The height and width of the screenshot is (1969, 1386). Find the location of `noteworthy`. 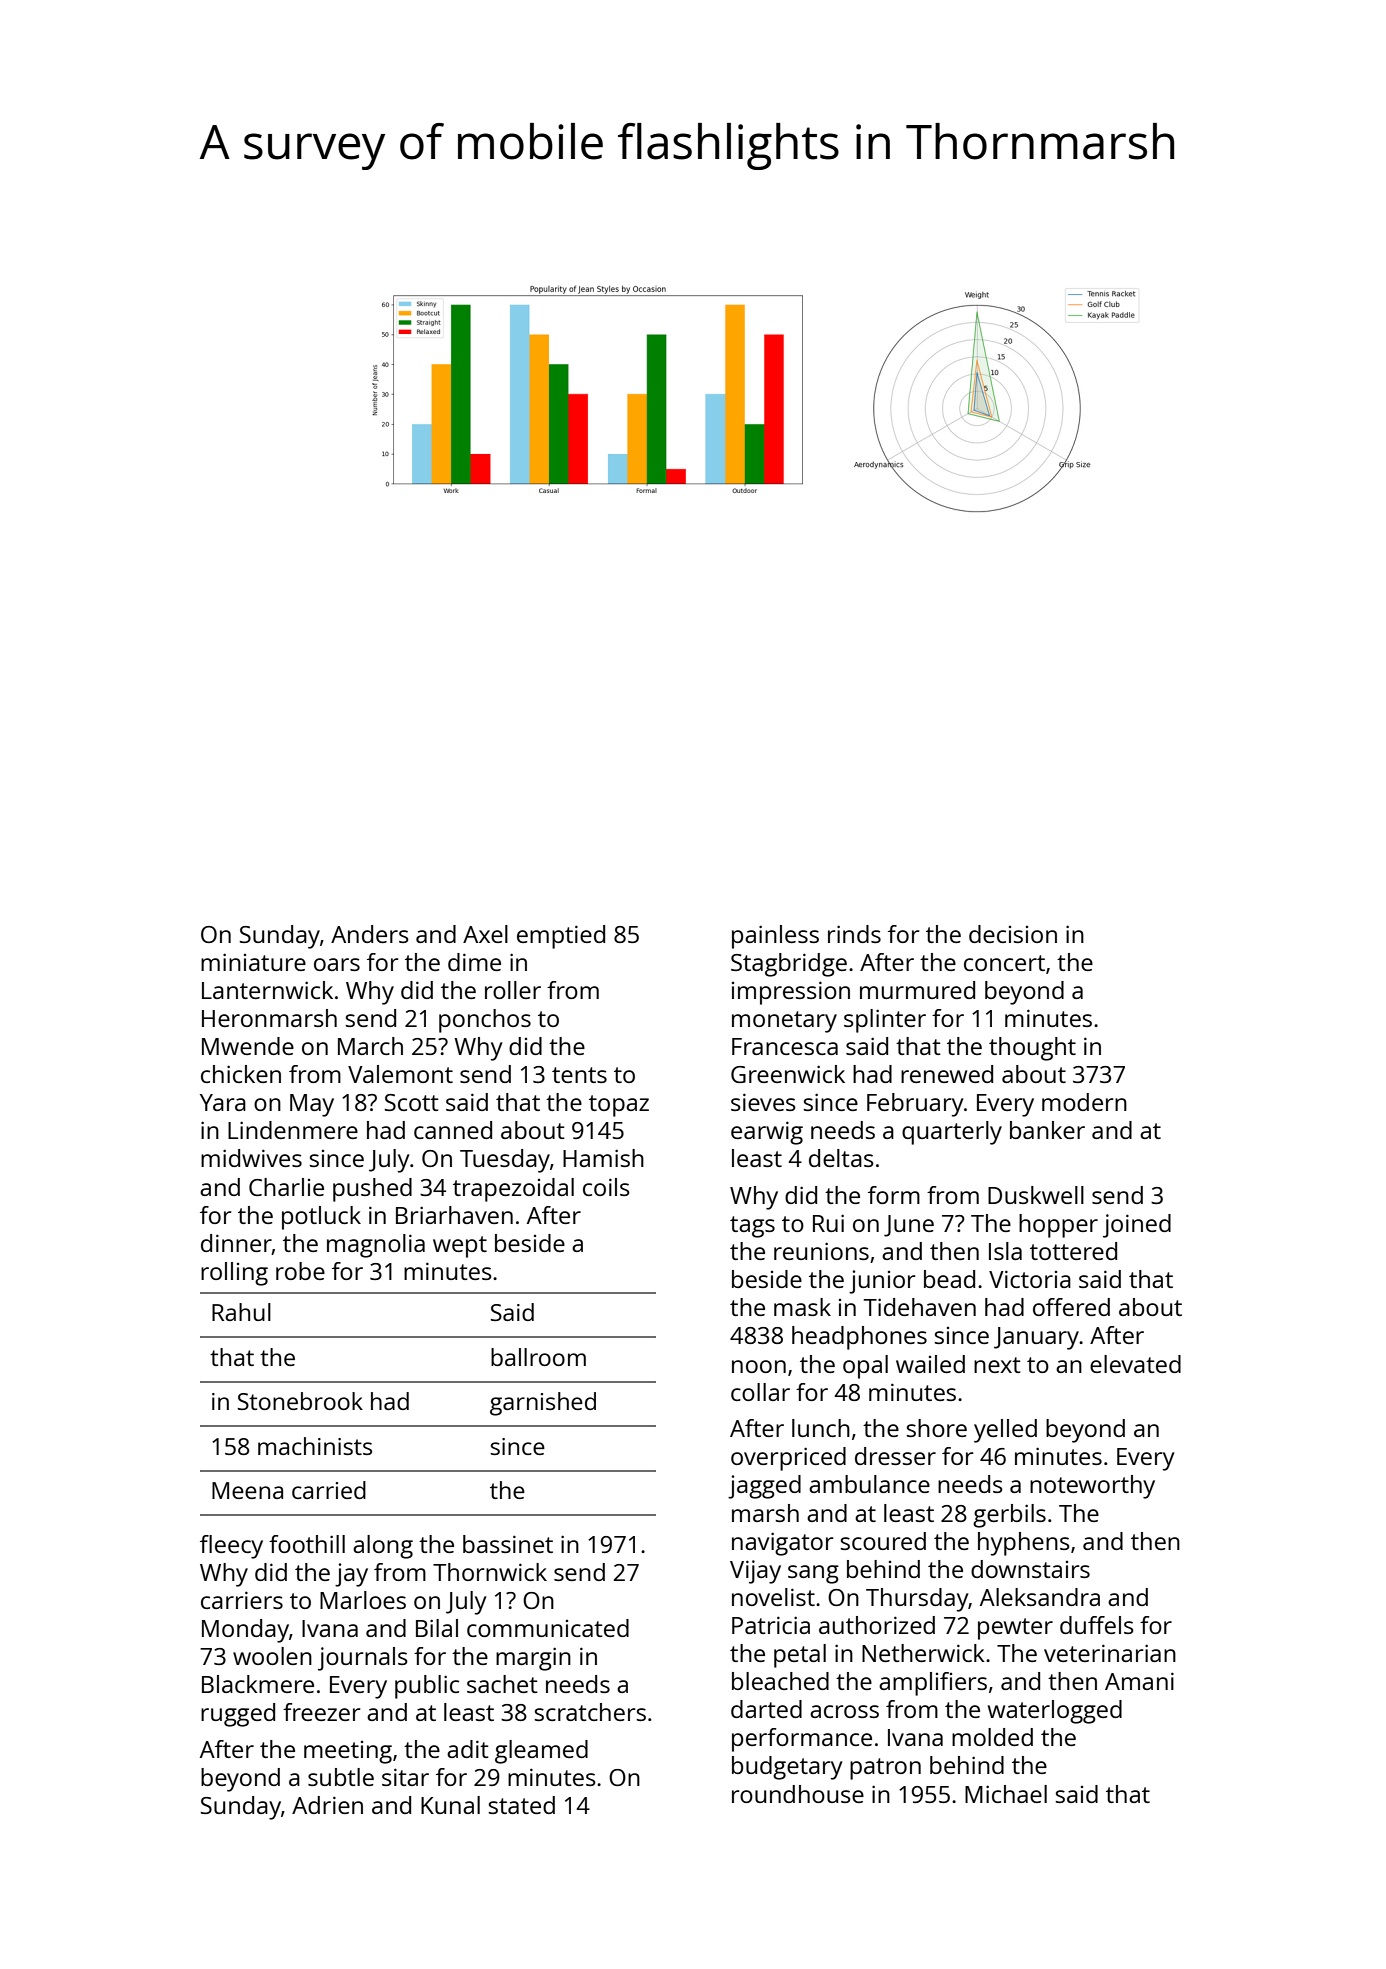

noteworthy is located at coordinates (1092, 1487).
